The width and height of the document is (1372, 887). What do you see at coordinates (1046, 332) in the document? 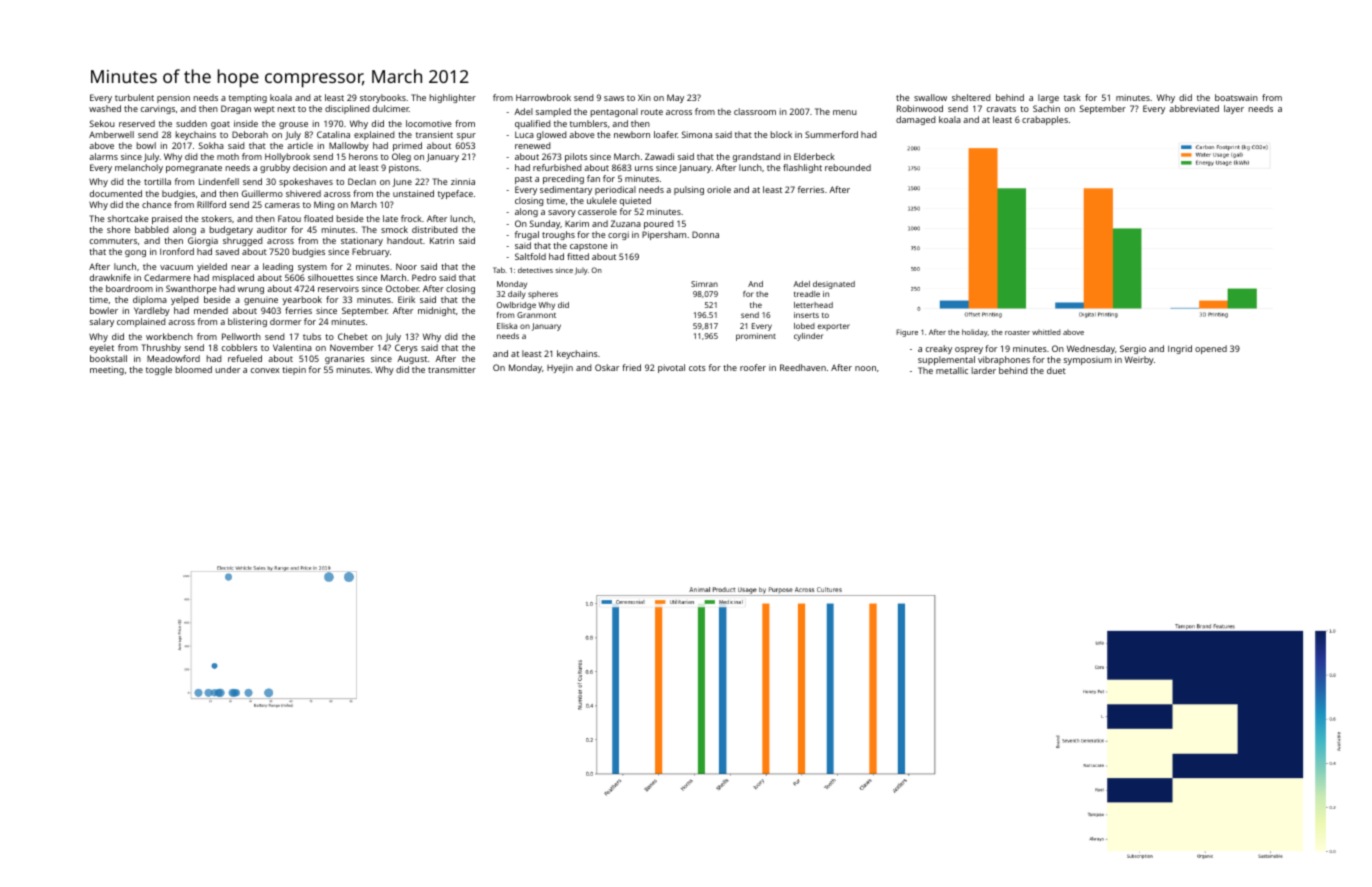
I see `whittled` at bounding box center [1046, 332].
